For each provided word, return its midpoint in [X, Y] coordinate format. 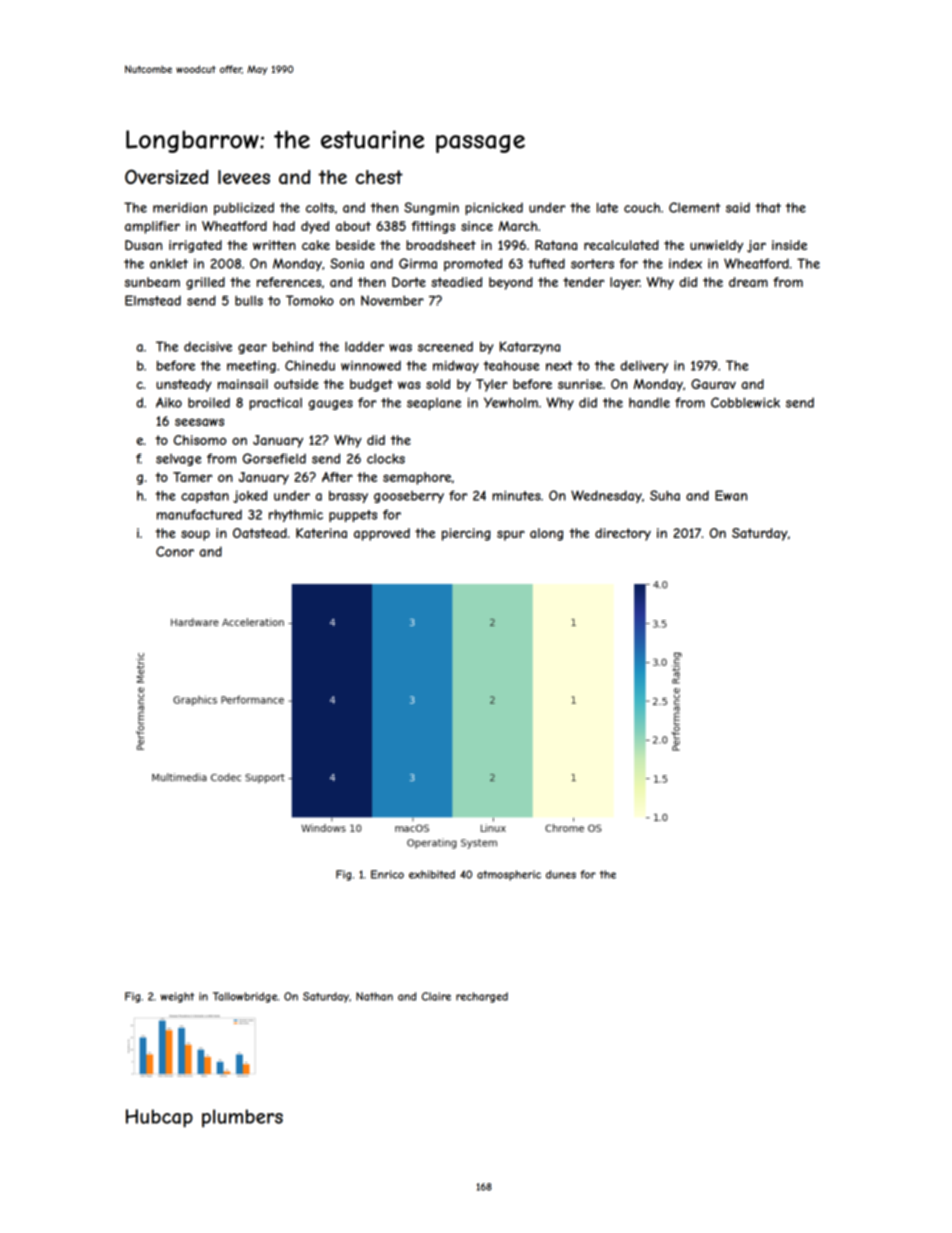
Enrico [387, 874]
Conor [175, 551]
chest [379, 177]
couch [642, 208]
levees [244, 177]
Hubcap [159, 1118]
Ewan [731, 495]
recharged [482, 997]
